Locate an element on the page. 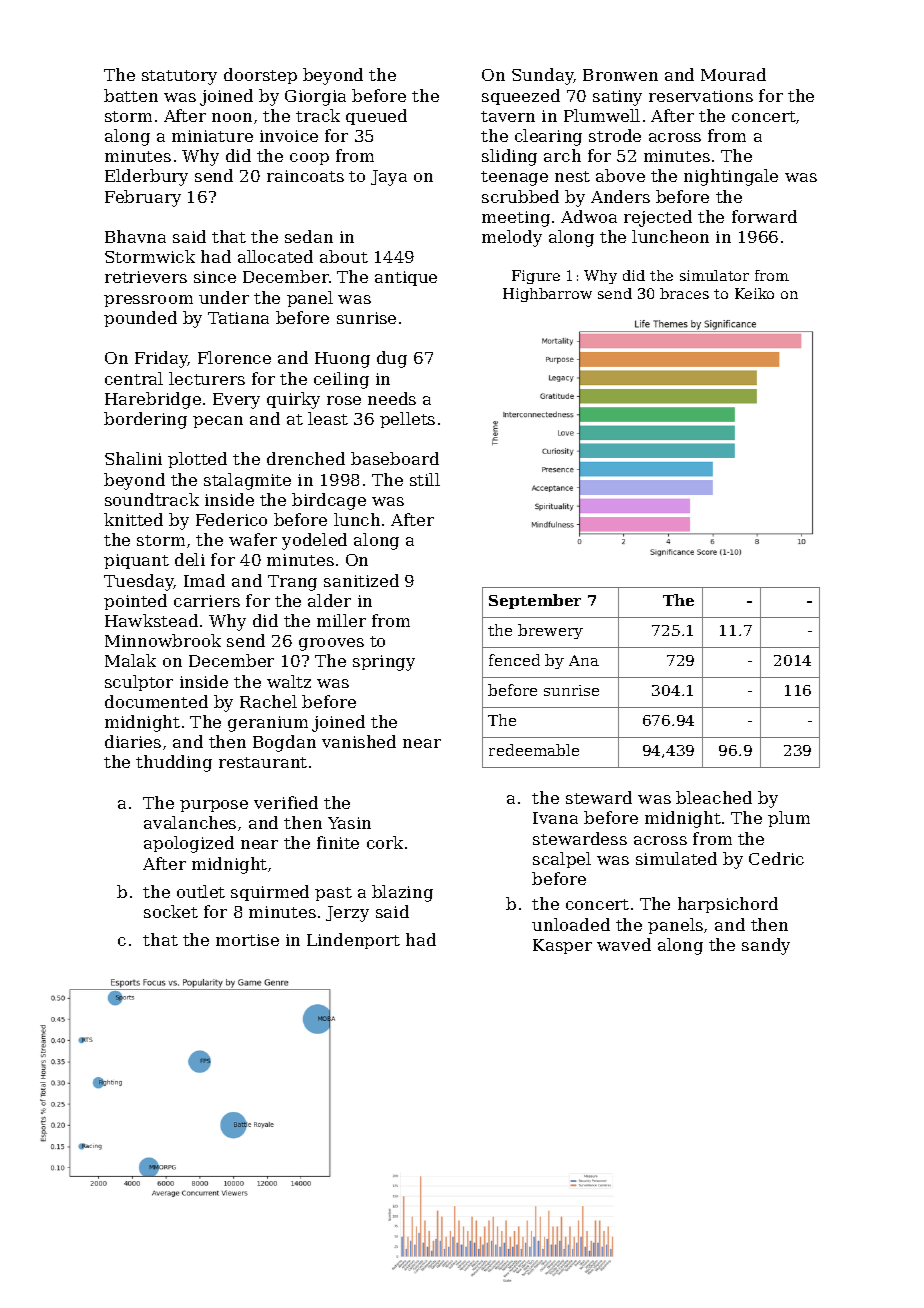 The image size is (924, 1308). mortise is located at coordinates (247, 940).
